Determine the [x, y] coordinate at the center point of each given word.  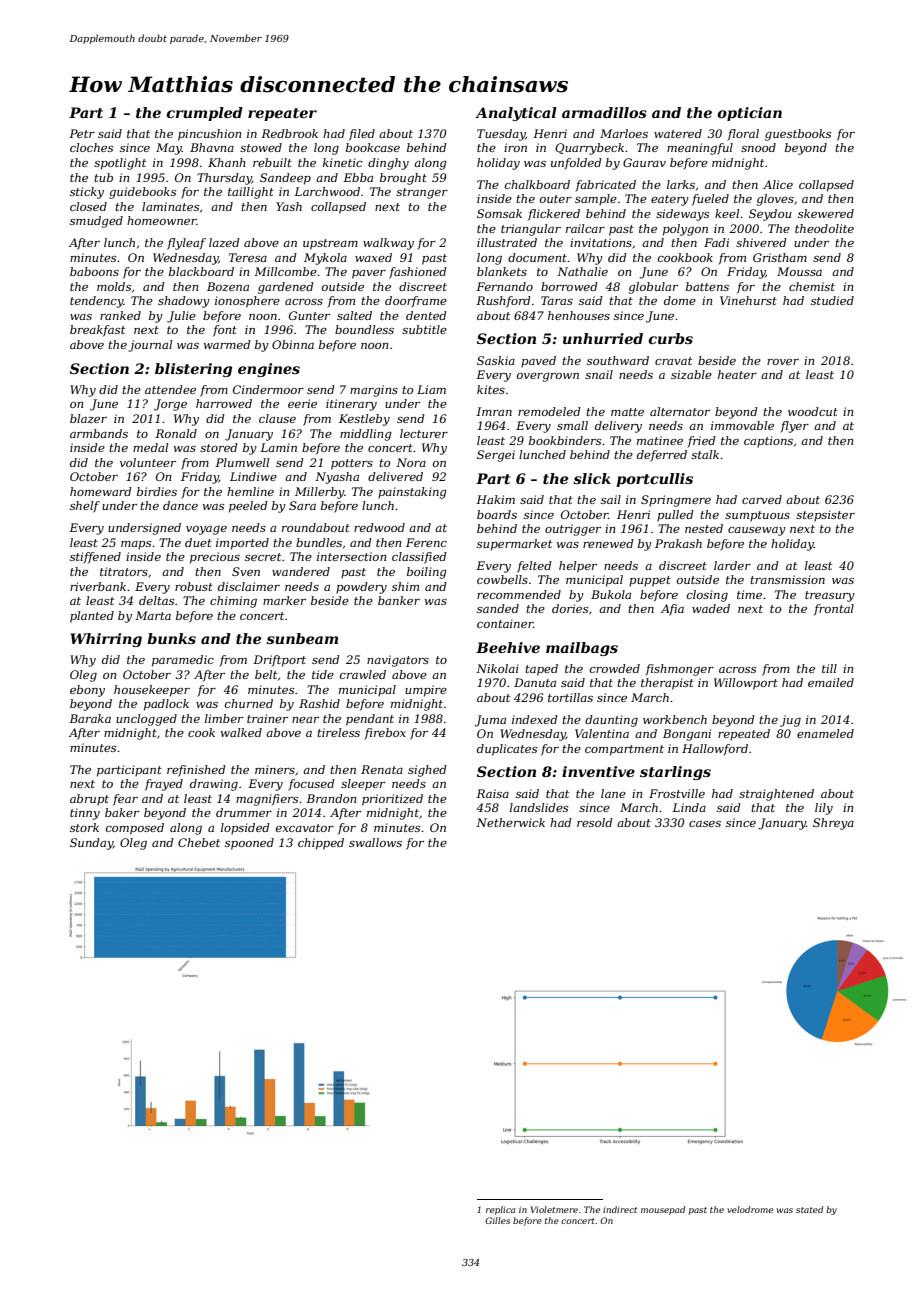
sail [611, 499]
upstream [330, 244]
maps [136, 545]
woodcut [813, 411]
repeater [282, 114]
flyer [794, 427]
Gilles [497, 1220]
